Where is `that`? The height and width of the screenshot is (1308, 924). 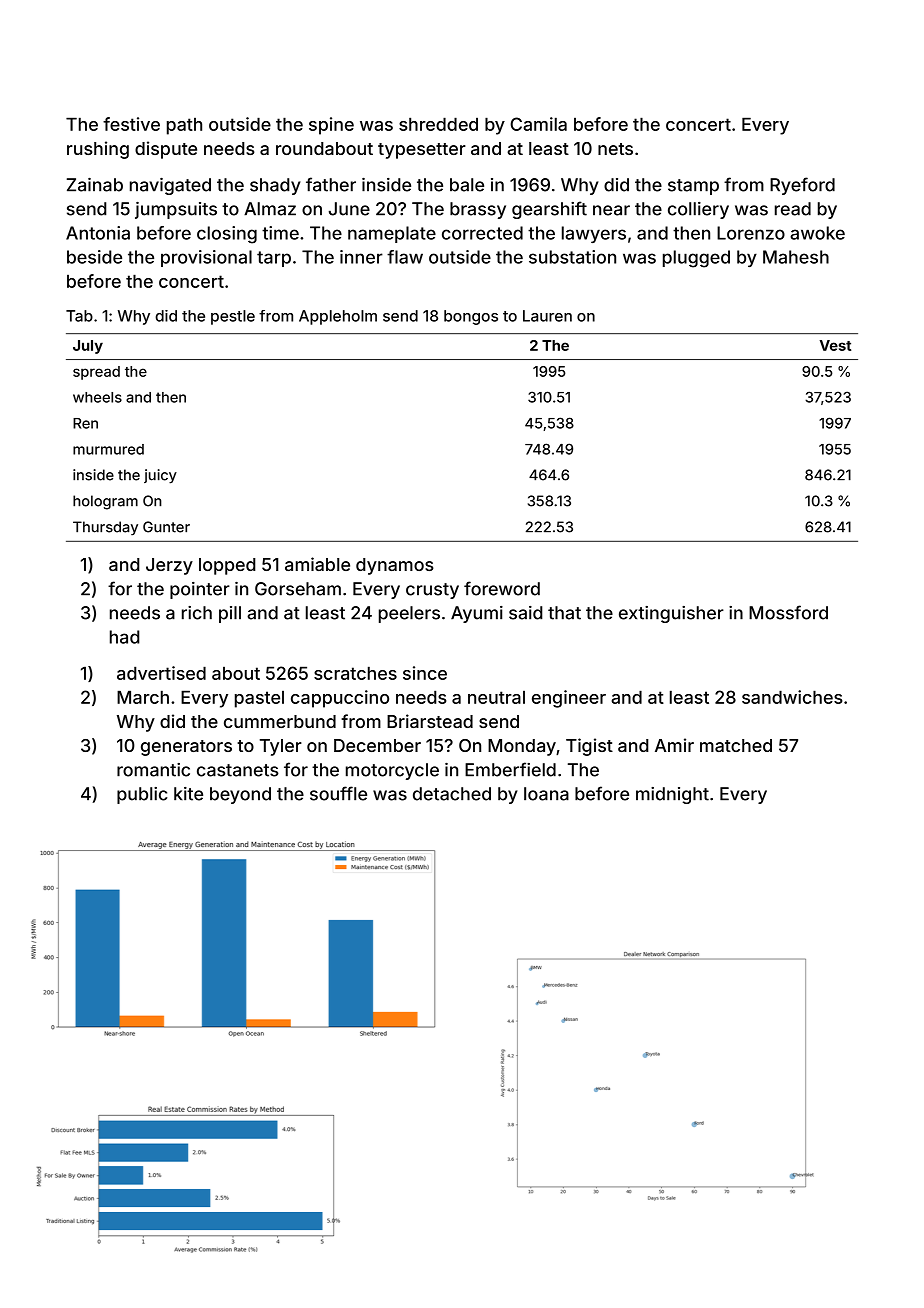
that is located at coordinates (564, 613).
